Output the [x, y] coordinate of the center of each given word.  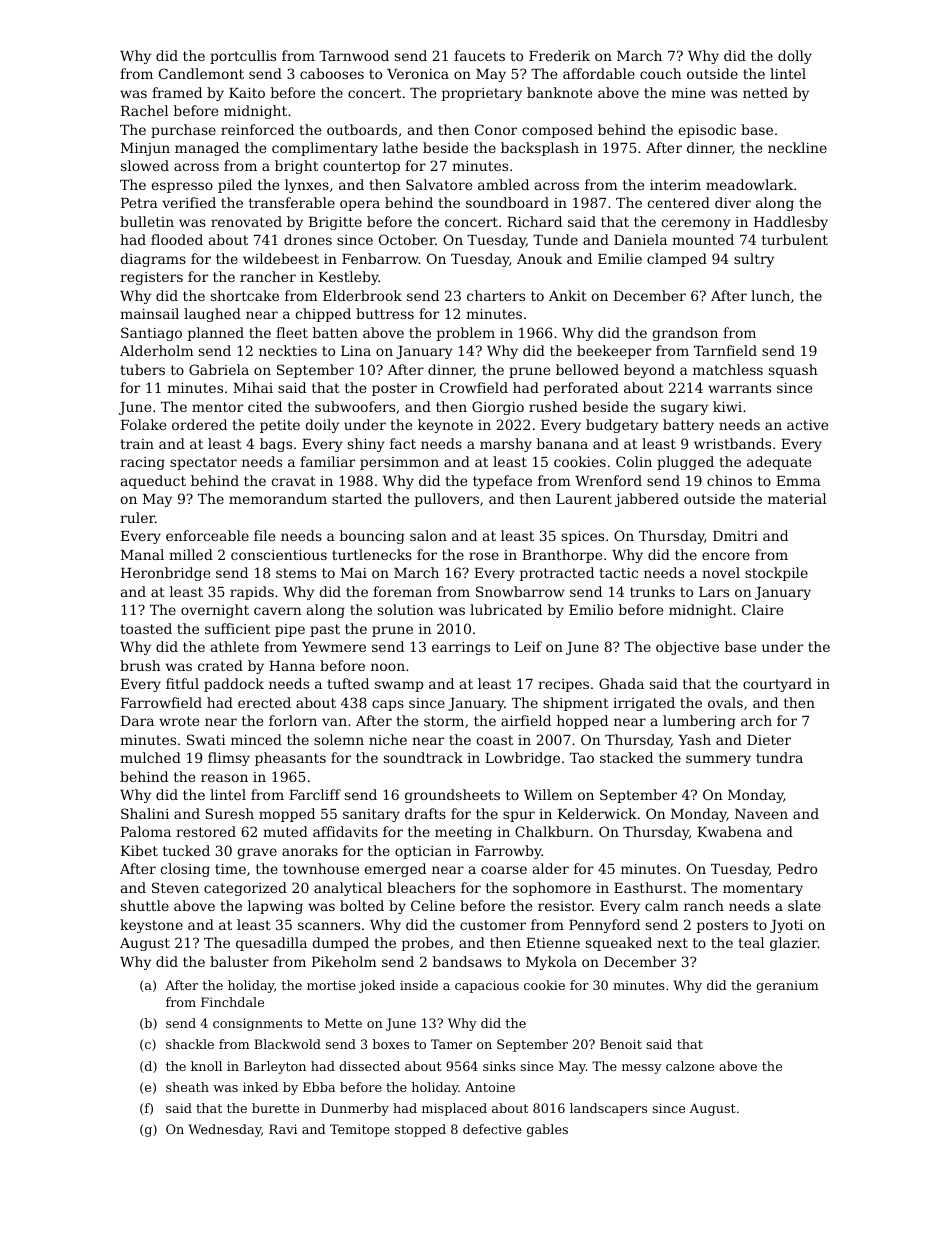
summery [718, 760]
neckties [288, 350]
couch [661, 73]
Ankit [568, 295]
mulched [150, 757]
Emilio [591, 609]
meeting [463, 833]
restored [206, 831]
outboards [362, 129]
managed [207, 149]
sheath [187, 1087]
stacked [626, 757]
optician [423, 852]
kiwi [727, 406]
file [264, 535]
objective [687, 648]
